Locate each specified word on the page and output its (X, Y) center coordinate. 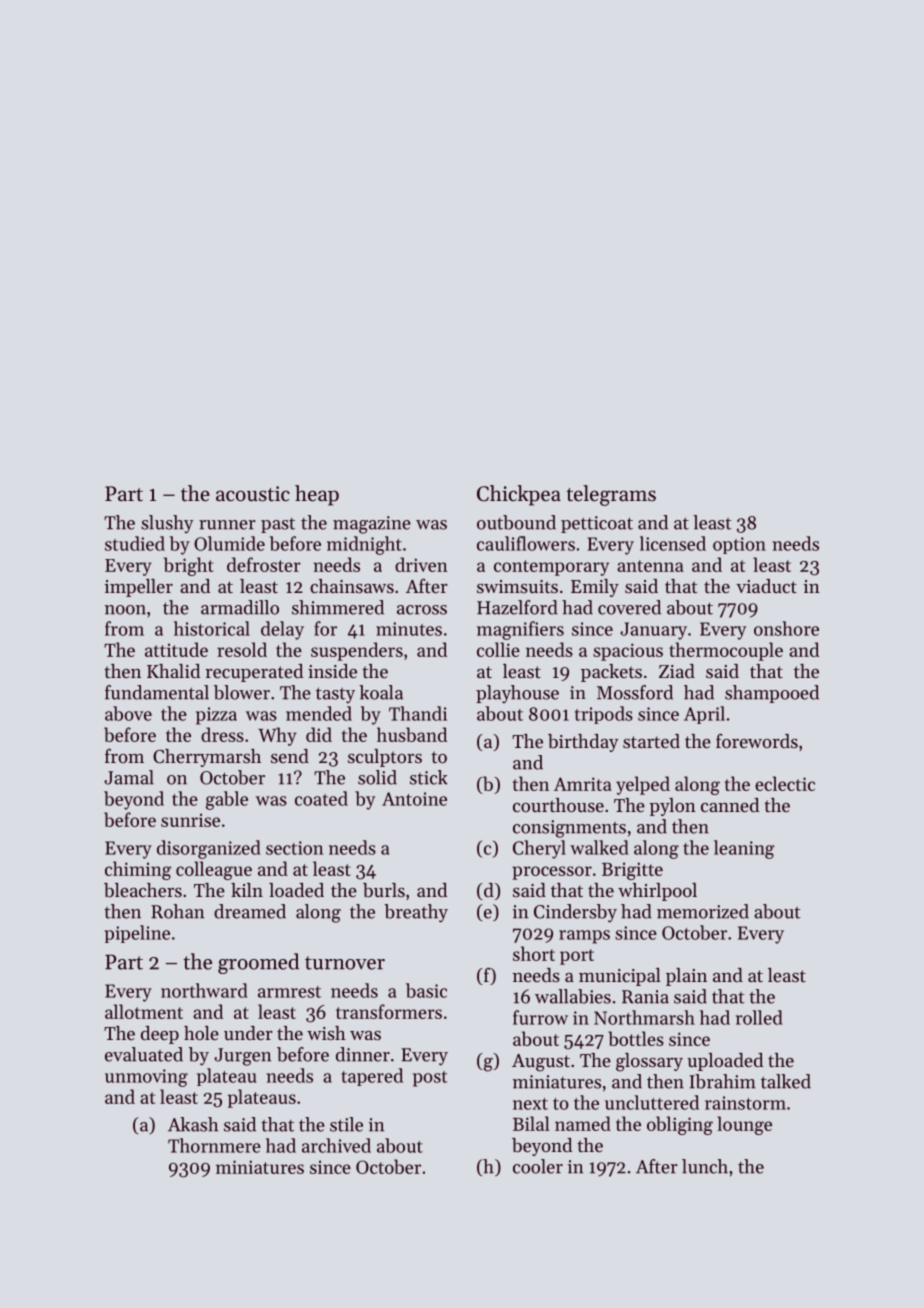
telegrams (611, 495)
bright (189, 566)
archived (336, 1145)
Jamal (129, 777)
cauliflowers (526, 543)
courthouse (558, 805)
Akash (193, 1124)
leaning (744, 849)
